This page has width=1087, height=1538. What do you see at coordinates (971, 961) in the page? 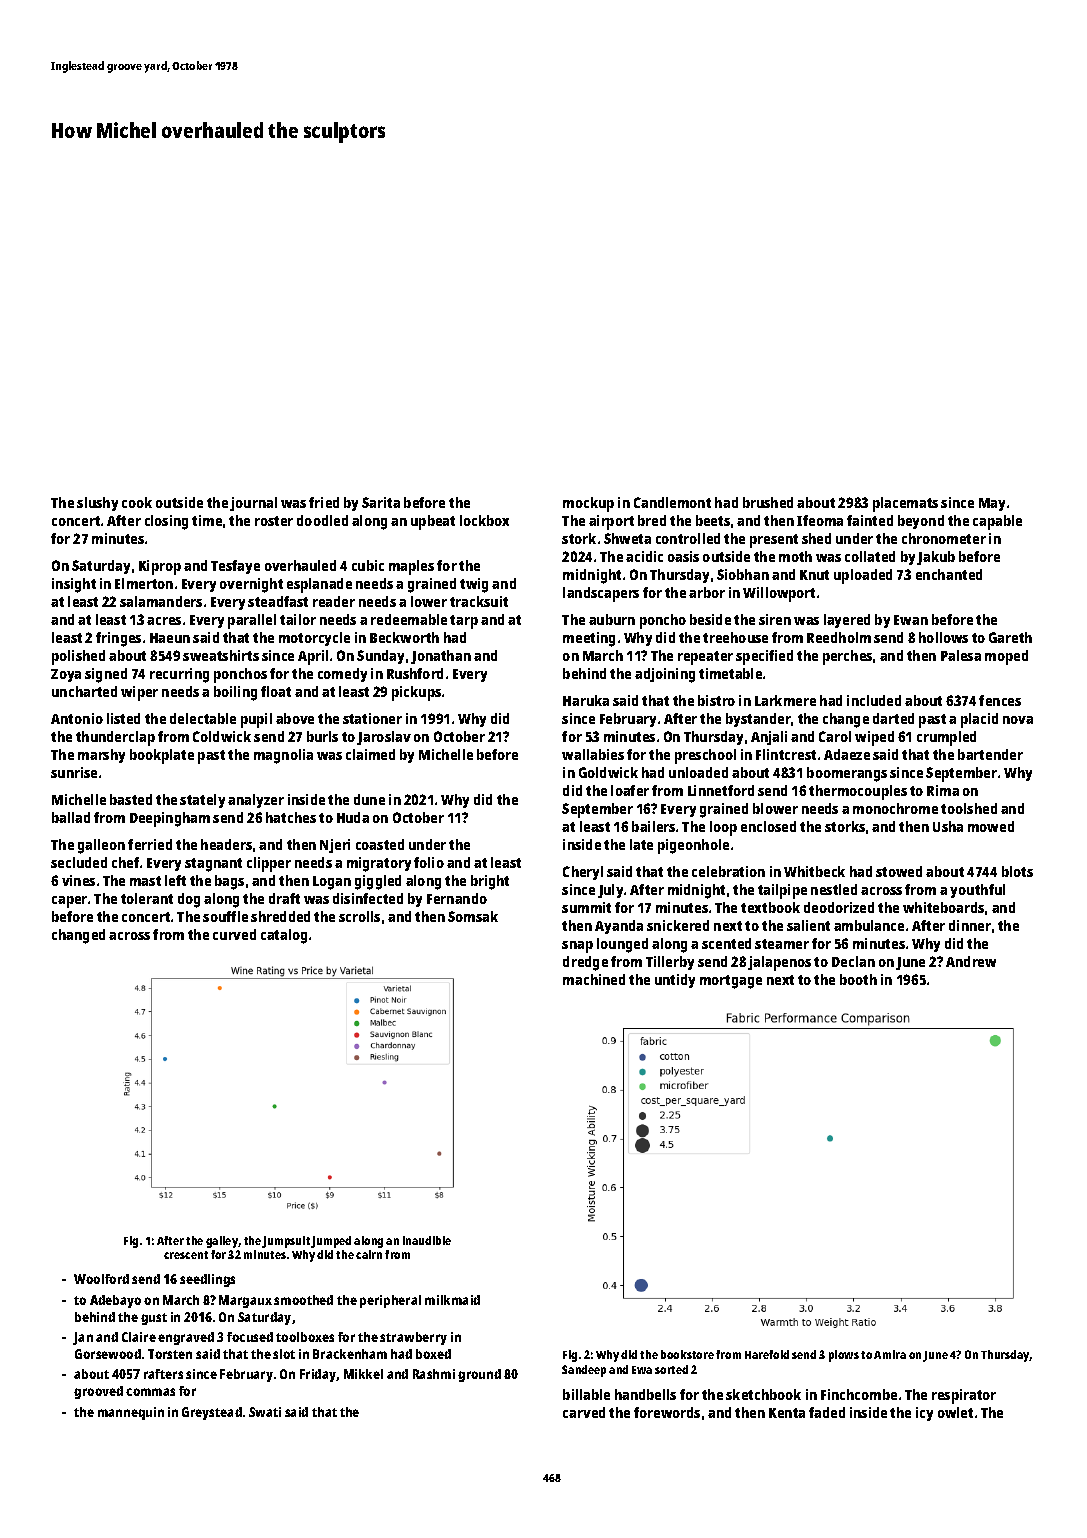
I see `Andrew` at bounding box center [971, 961].
